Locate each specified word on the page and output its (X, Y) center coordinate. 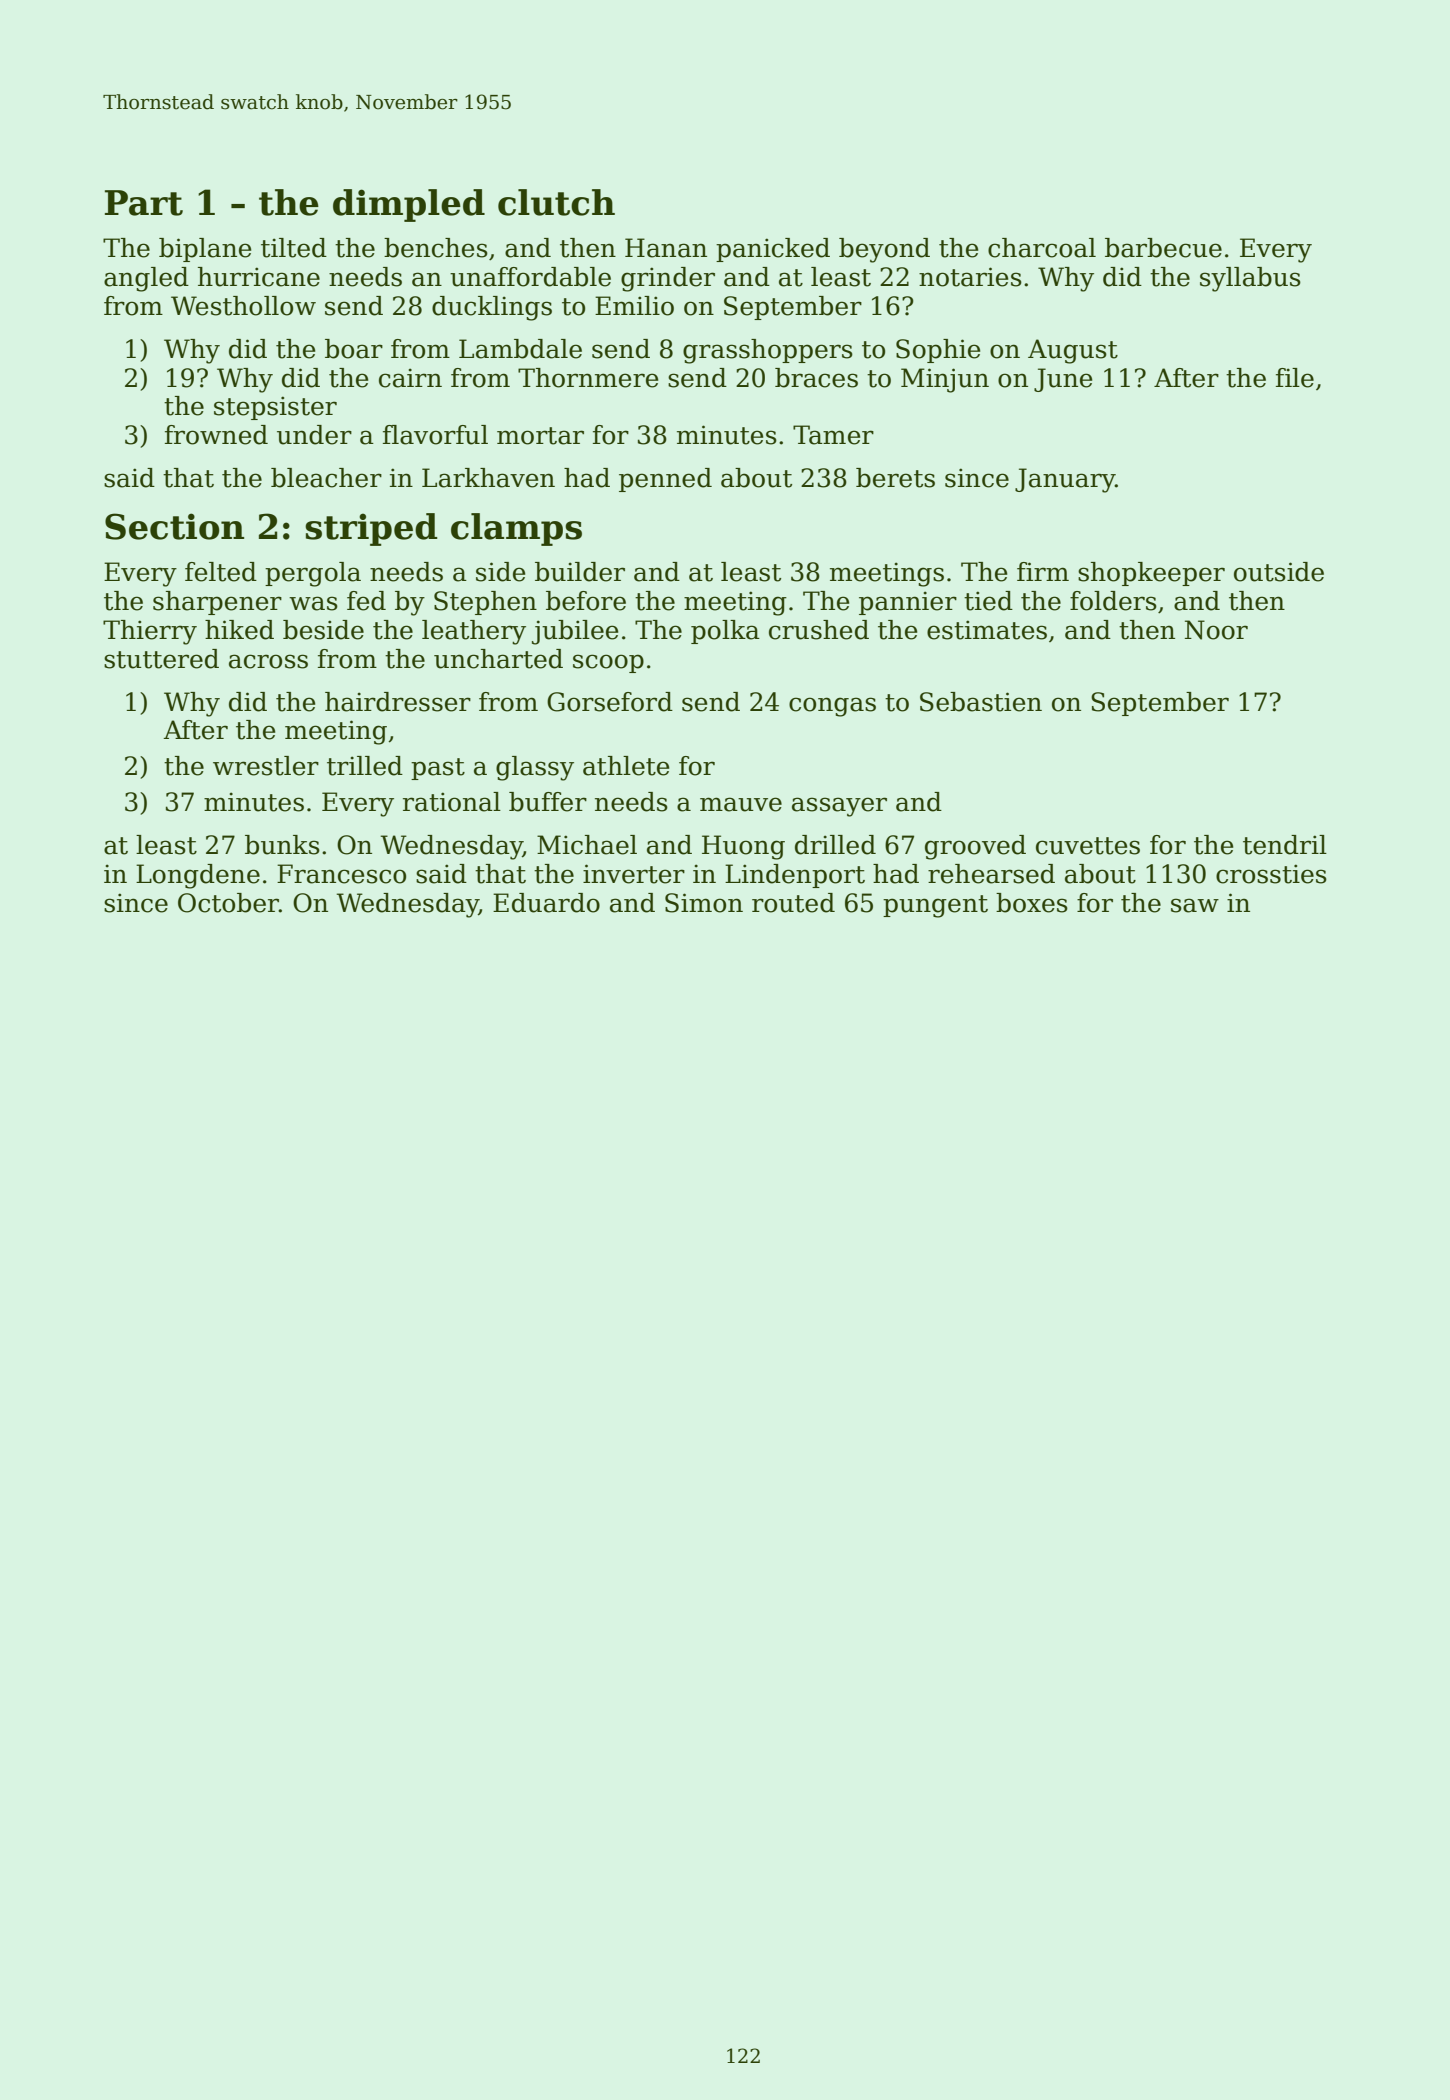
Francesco (341, 874)
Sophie (938, 351)
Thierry (150, 632)
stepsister (275, 408)
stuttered (161, 659)
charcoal (1042, 248)
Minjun (945, 380)
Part (144, 203)
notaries (970, 277)
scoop (608, 663)
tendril (1285, 845)
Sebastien (981, 702)
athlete (626, 766)
